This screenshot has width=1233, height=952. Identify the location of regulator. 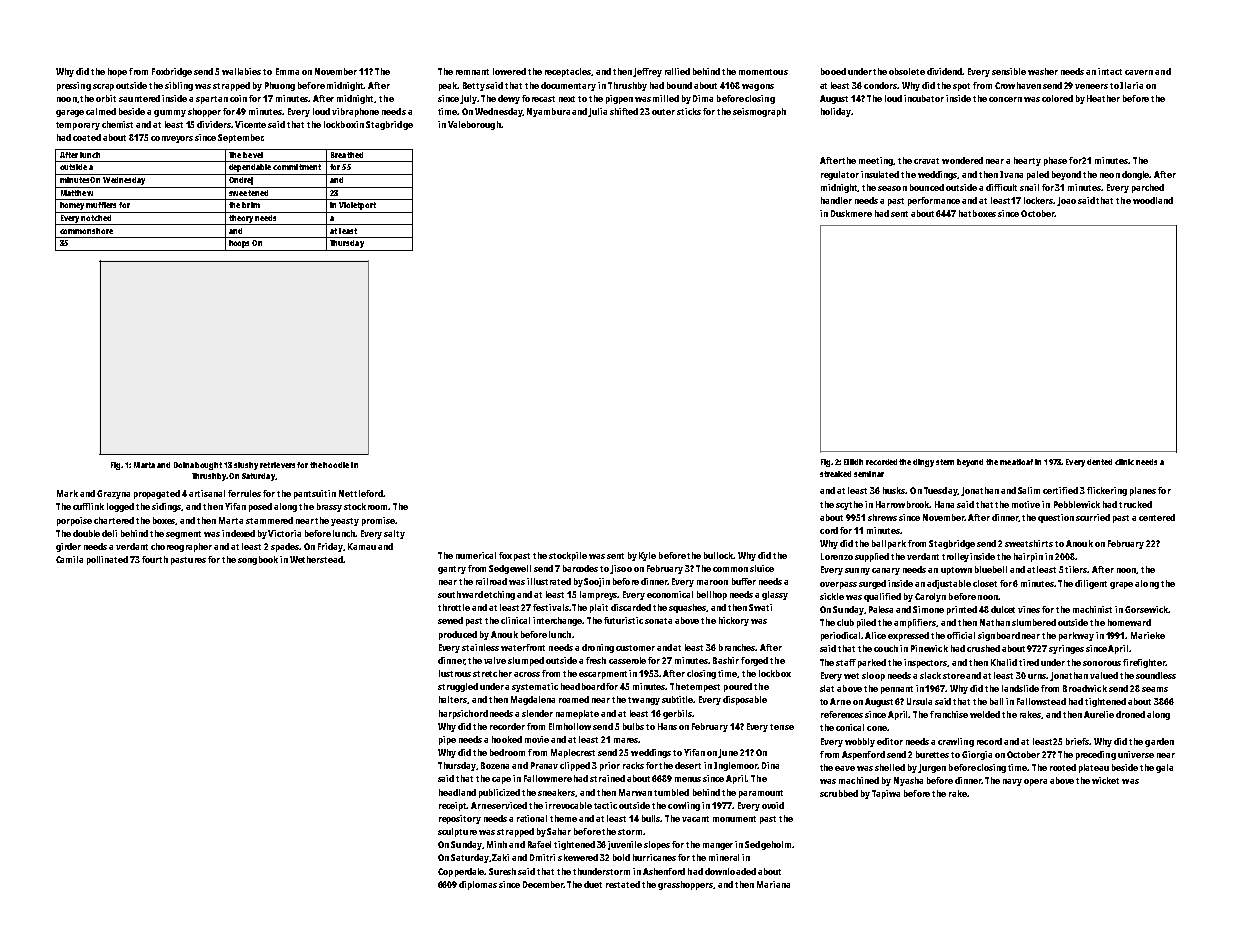
(840, 175).
